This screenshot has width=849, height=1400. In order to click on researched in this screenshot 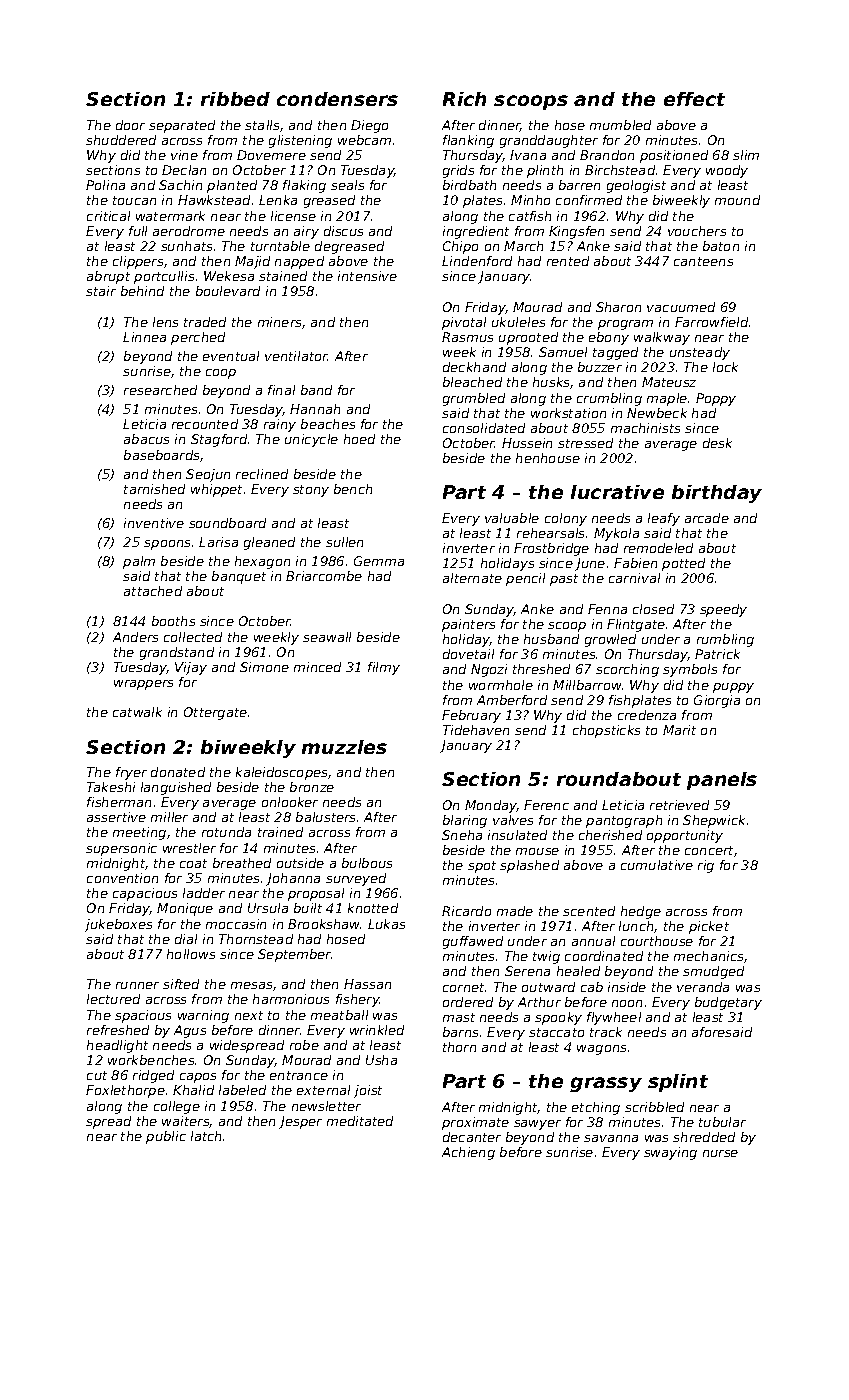, I will do `click(160, 390)`.
